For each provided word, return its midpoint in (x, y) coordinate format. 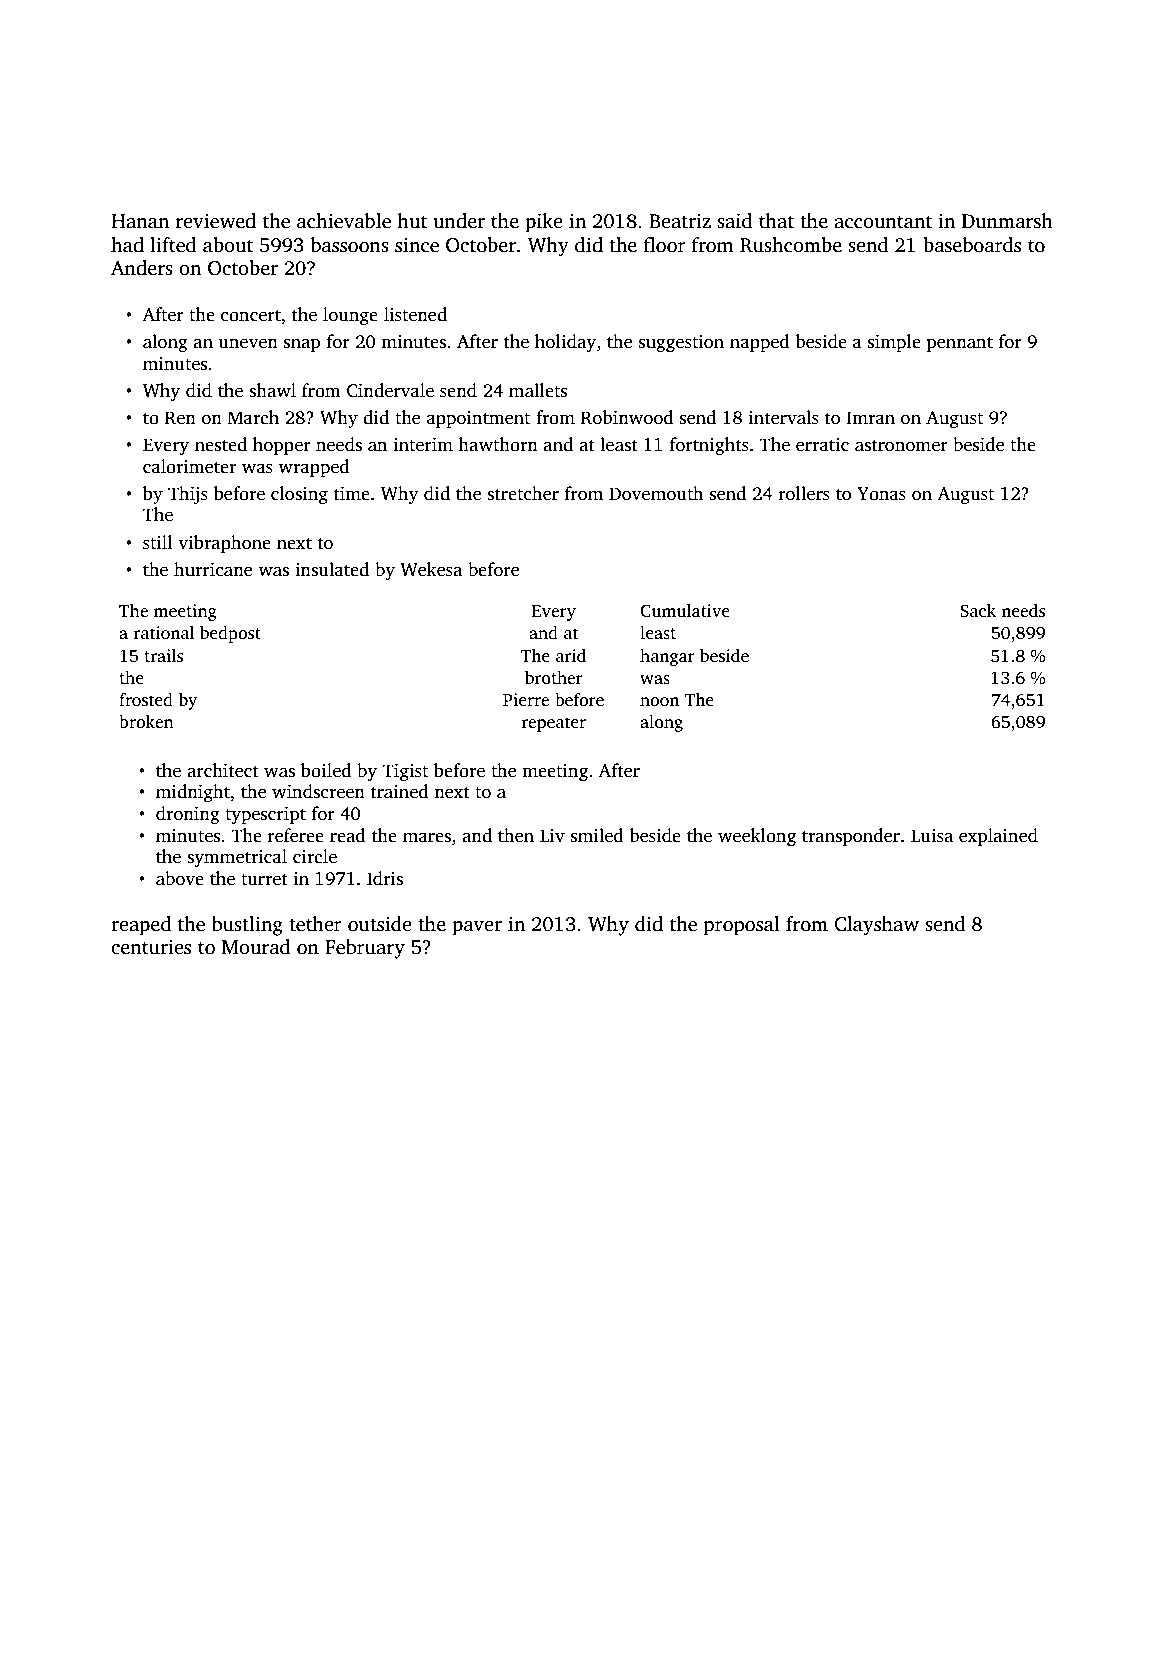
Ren (180, 418)
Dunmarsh (1007, 221)
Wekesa (431, 569)
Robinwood (627, 417)
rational (164, 633)
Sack (978, 611)
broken (146, 722)
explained (998, 837)
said (734, 221)
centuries (151, 947)
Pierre (526, 700)
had (127, 245)
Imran (870, 418)
